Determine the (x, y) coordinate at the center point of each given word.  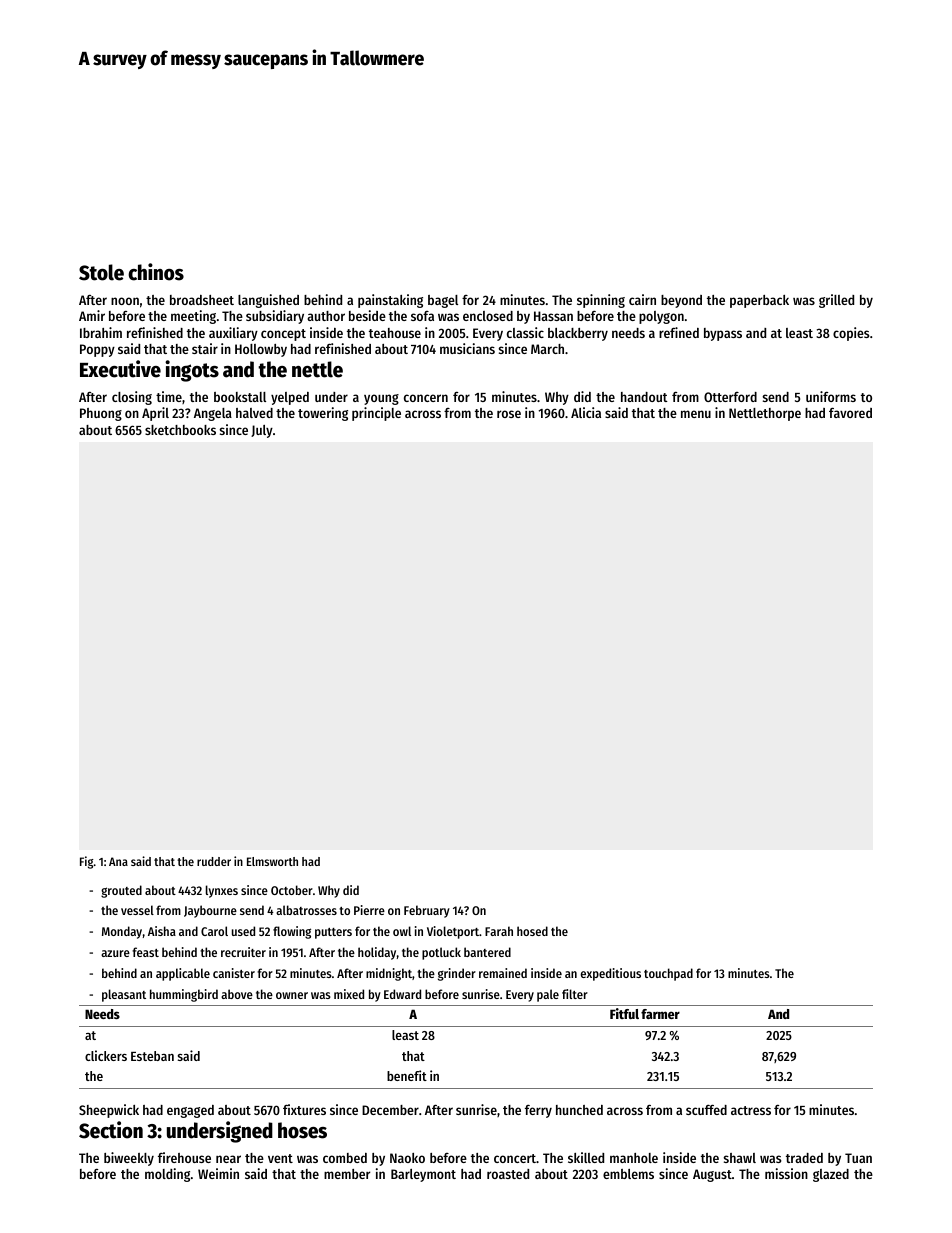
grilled (836, 301)
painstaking (390, 301)
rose (509, 414)
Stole (101, 272)
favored (850, 413)
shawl (739, 1158)
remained (503, 973)
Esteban (152, 1056)
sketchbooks (180, 430)
